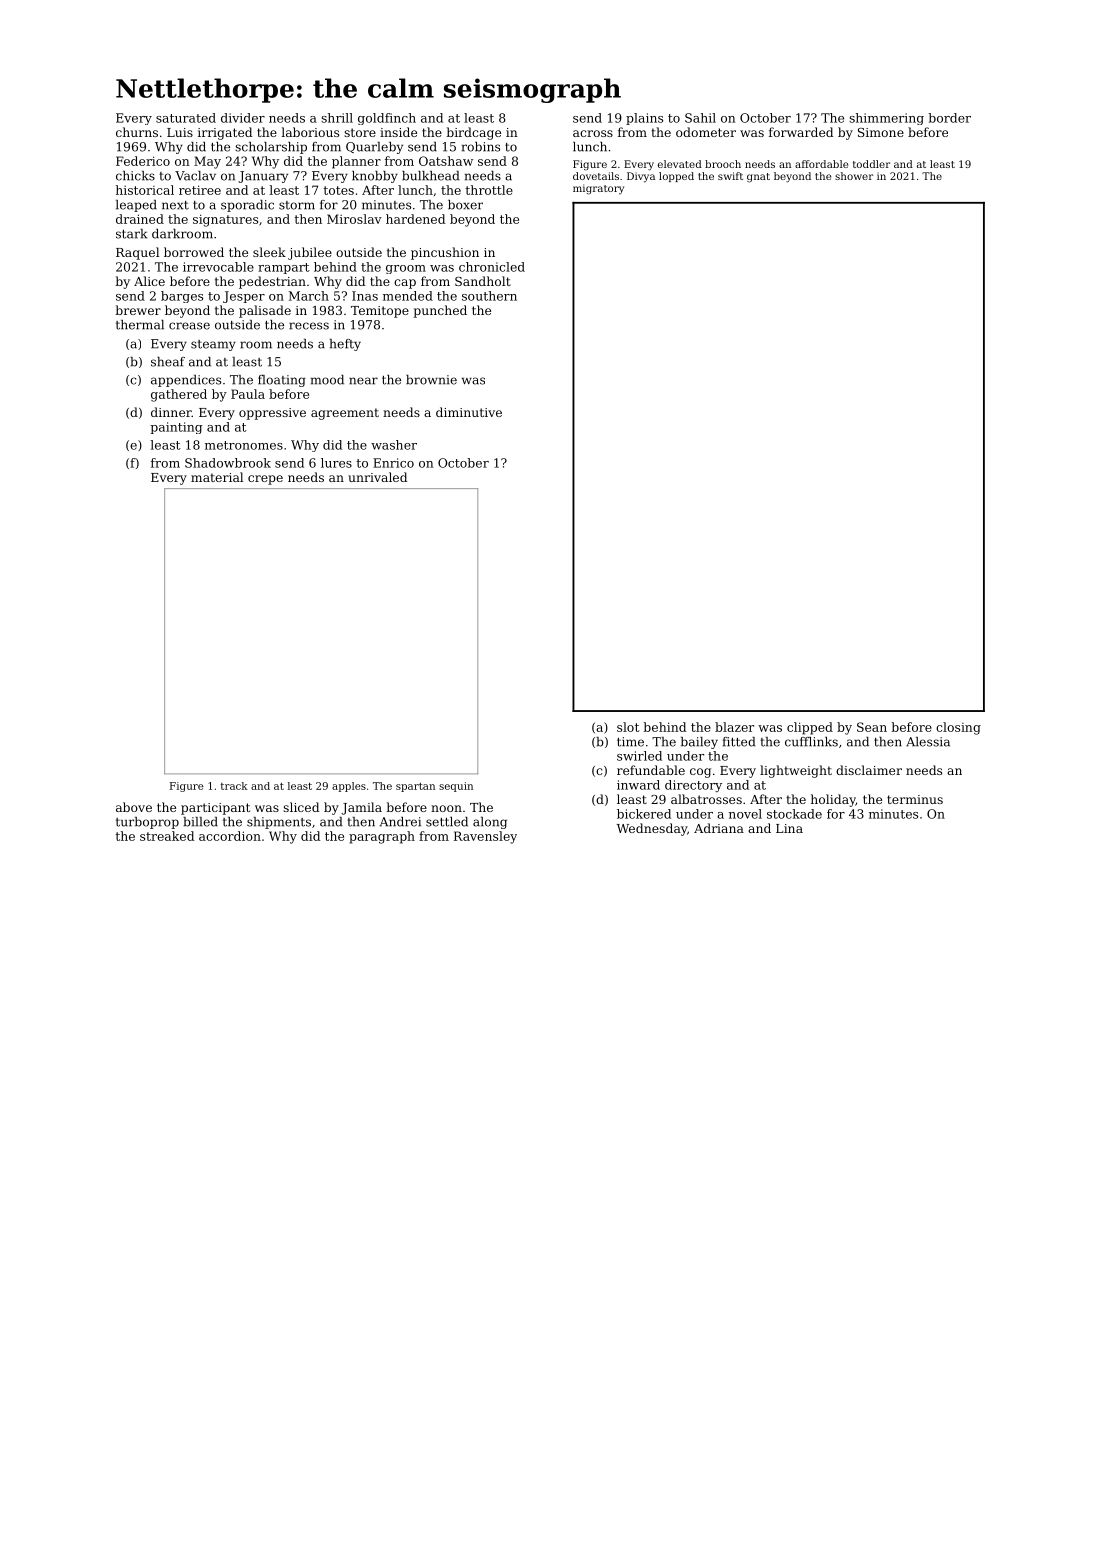 This image has width=1100, height=1556. Describe the element at coordinates (234, 786) in the image. I see `track` at that location.
